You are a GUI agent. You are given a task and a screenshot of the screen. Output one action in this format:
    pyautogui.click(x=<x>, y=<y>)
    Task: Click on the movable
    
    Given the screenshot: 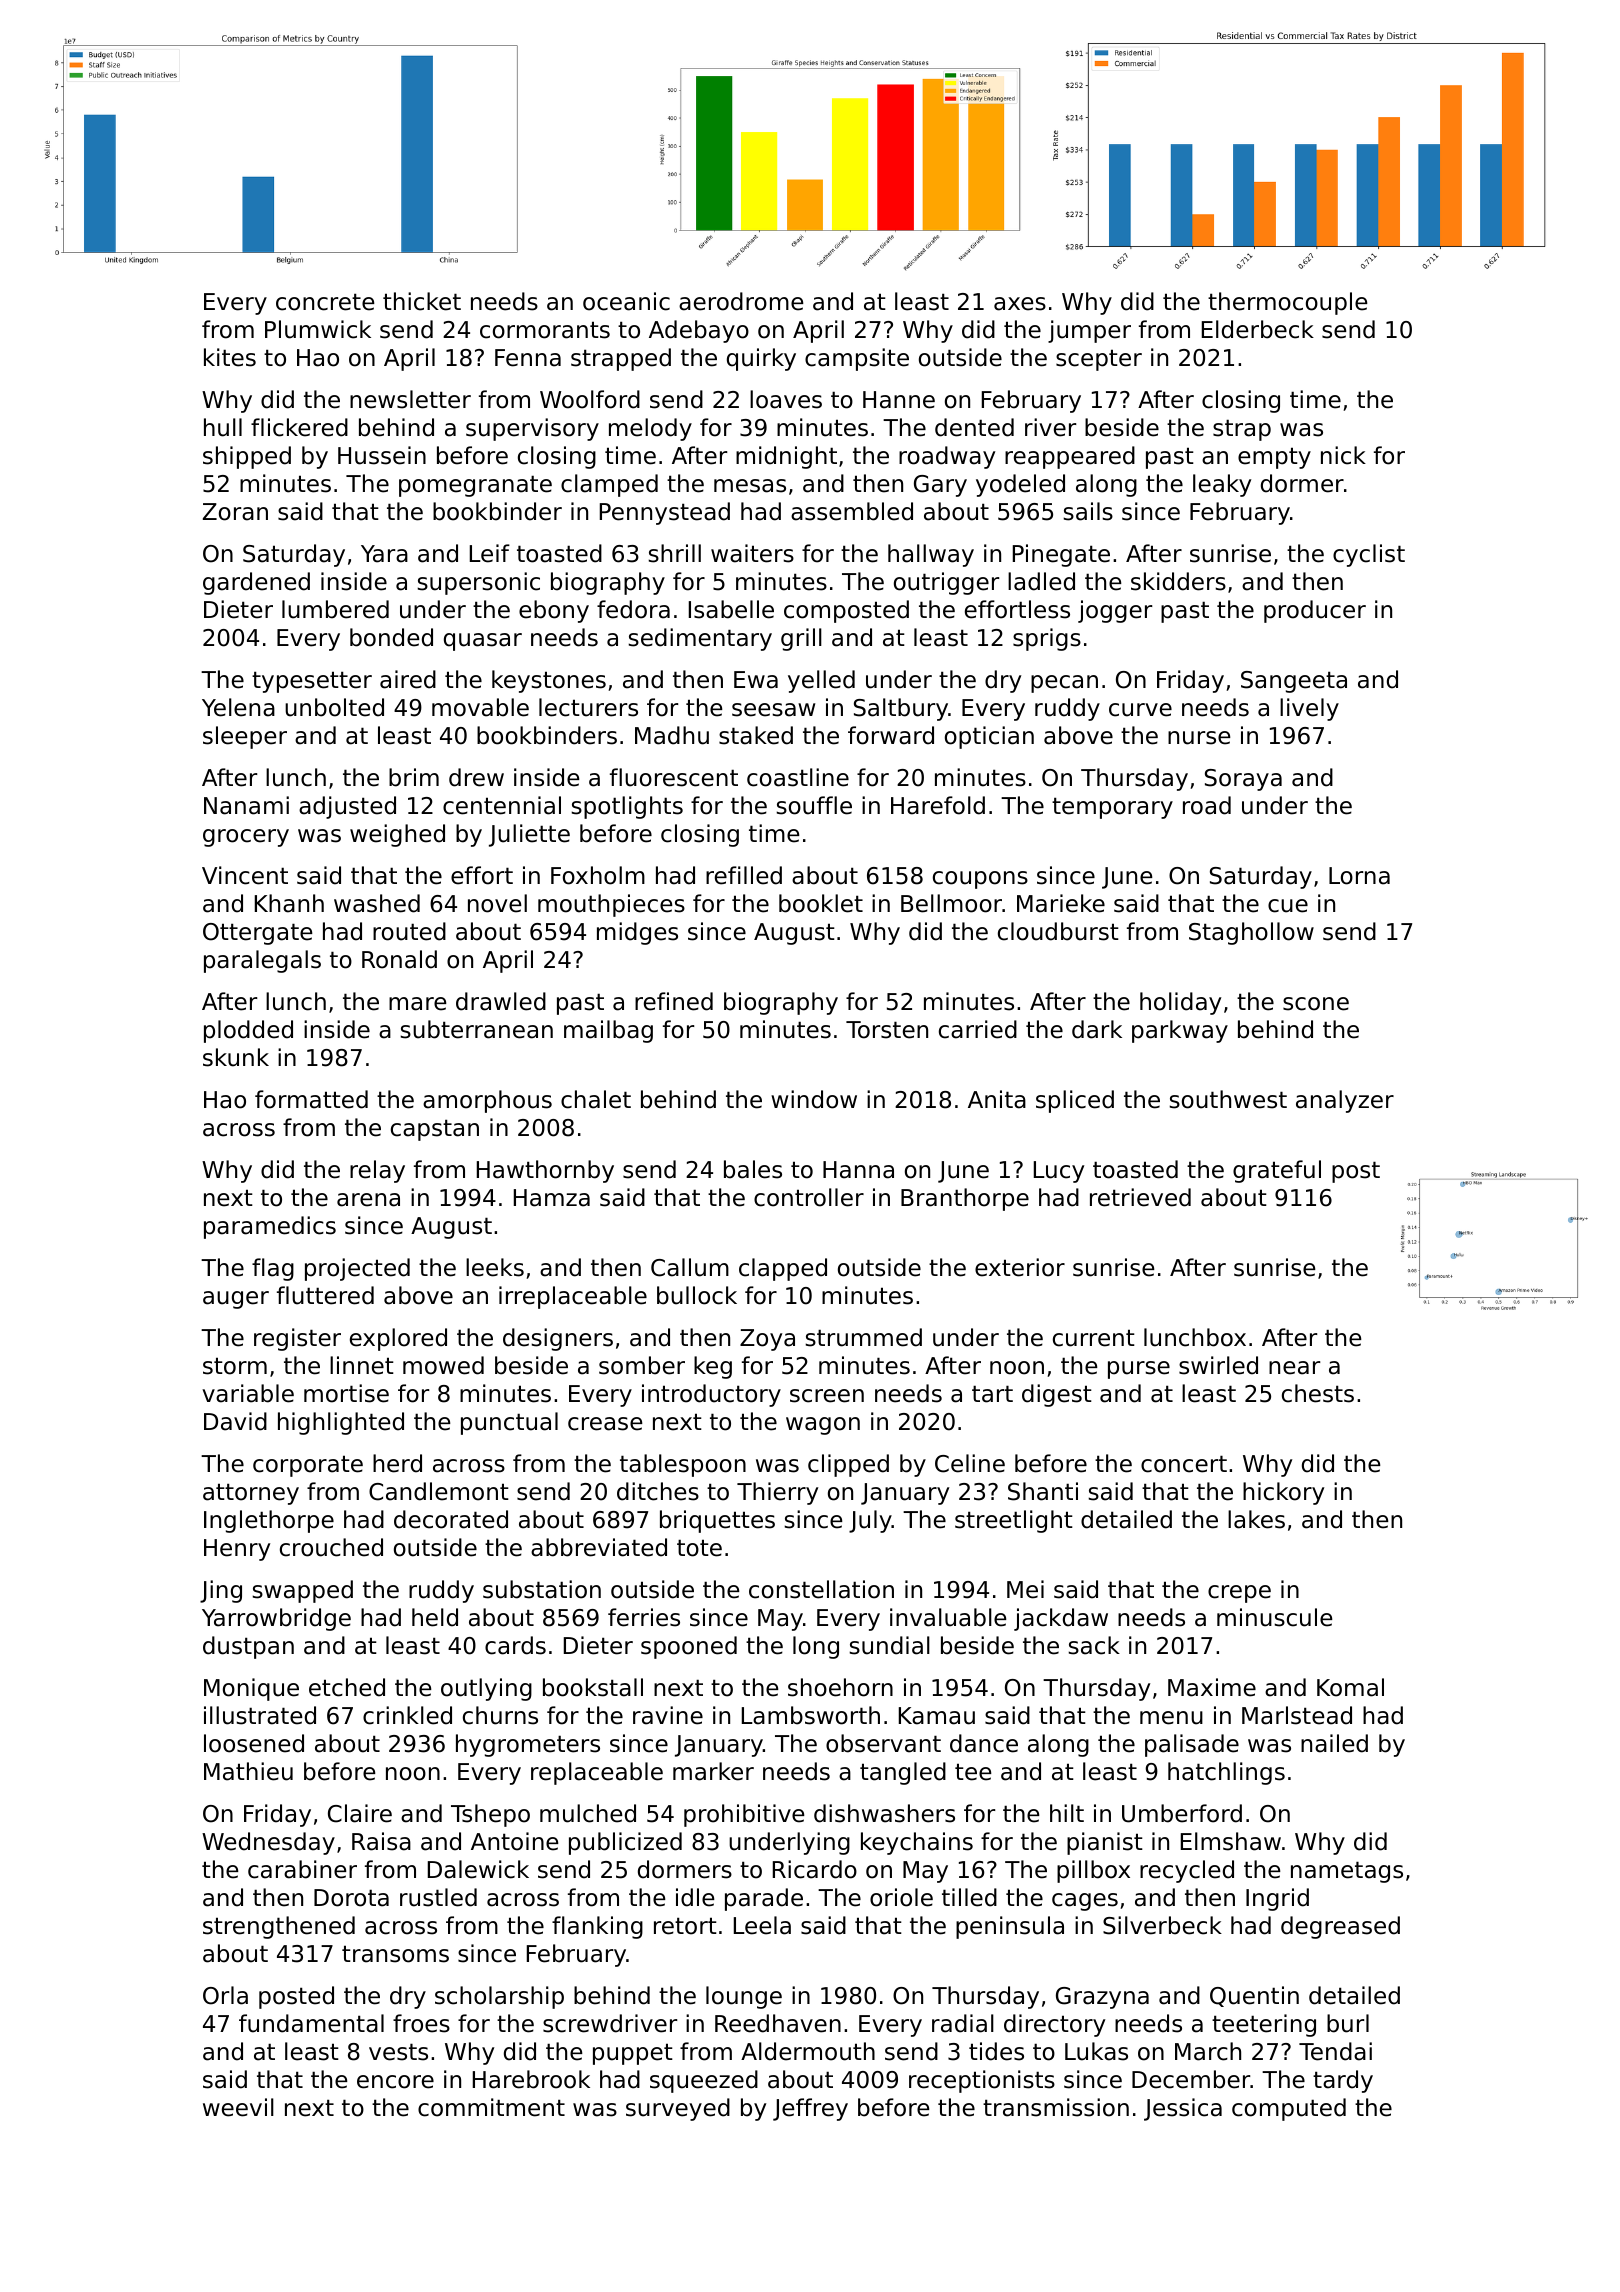 What is the action you would take?
    pyautogui.click(x=480, y=707)
